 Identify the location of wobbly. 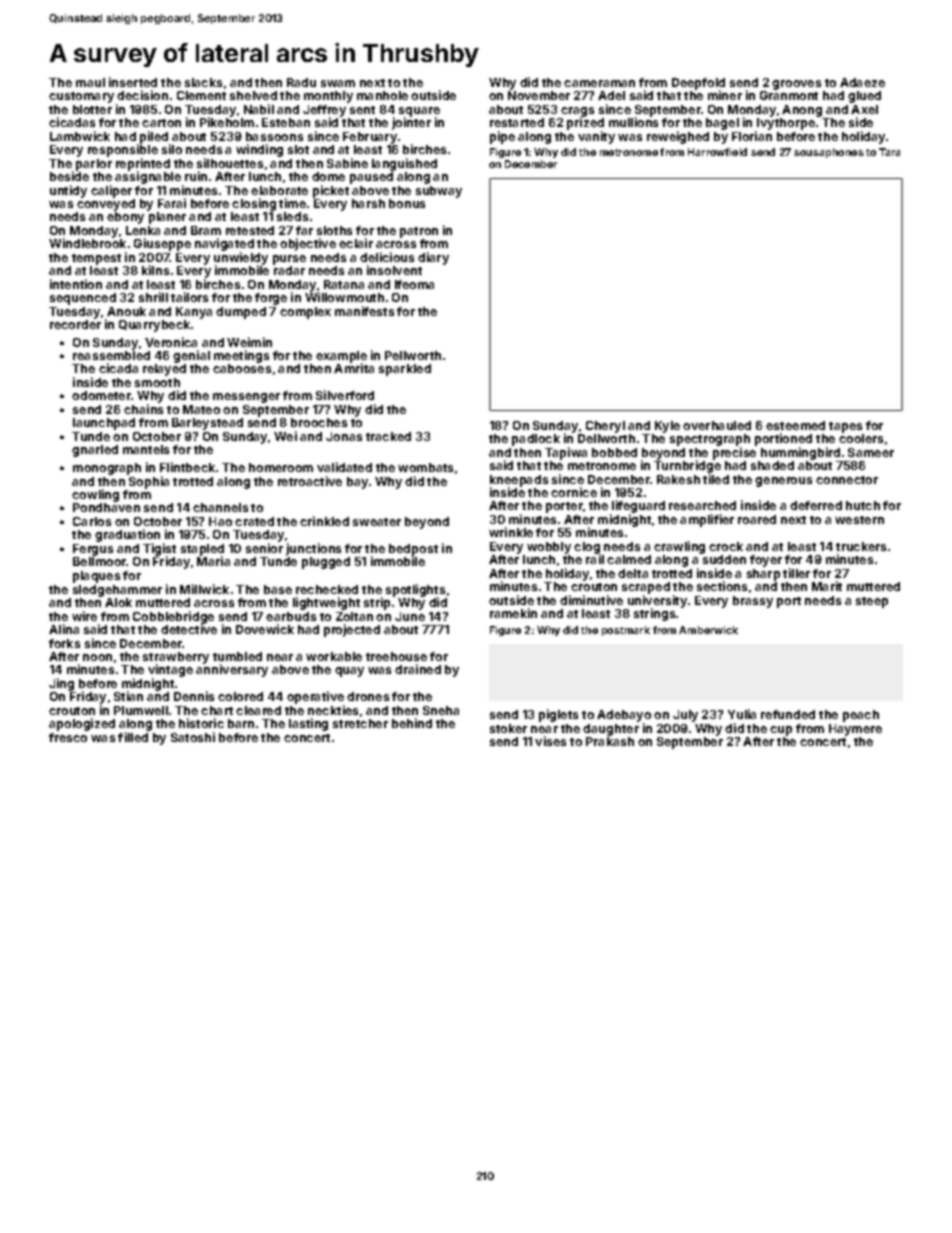
(549, 548).
